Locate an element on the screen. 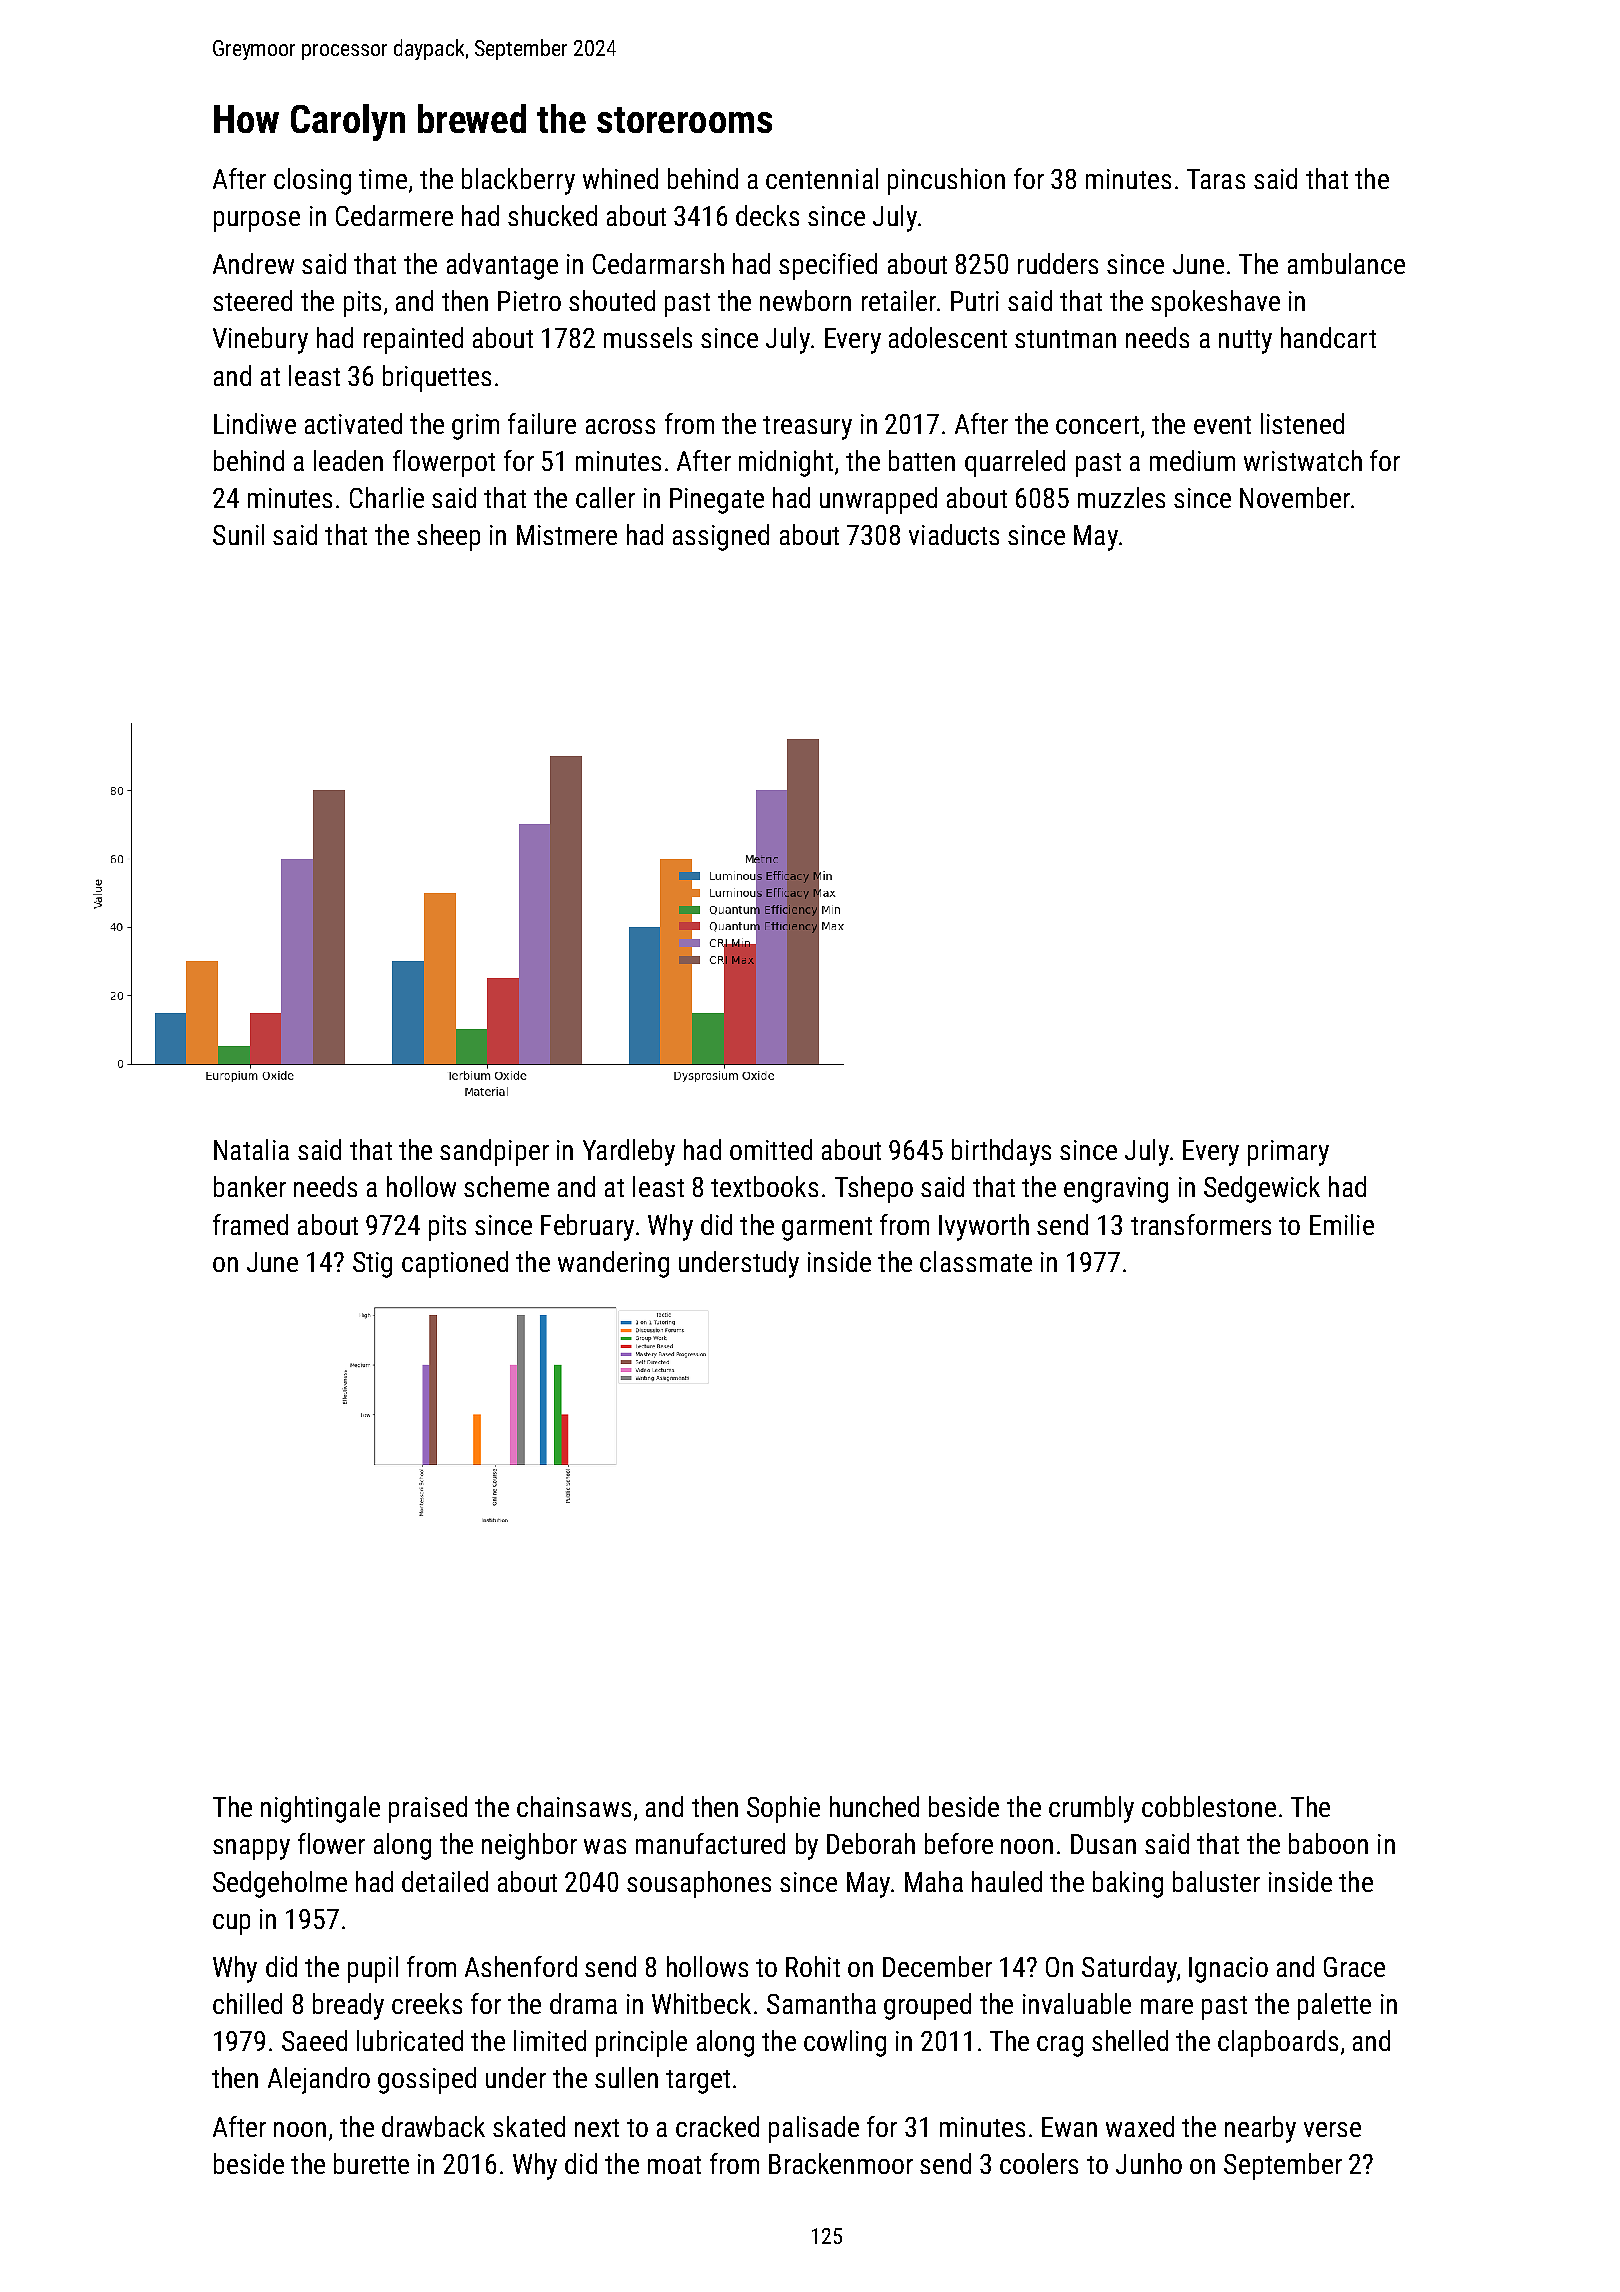 The width and height of the screenshot is (1620, 2292). baluster is located at coordinates (1216, 1881).
